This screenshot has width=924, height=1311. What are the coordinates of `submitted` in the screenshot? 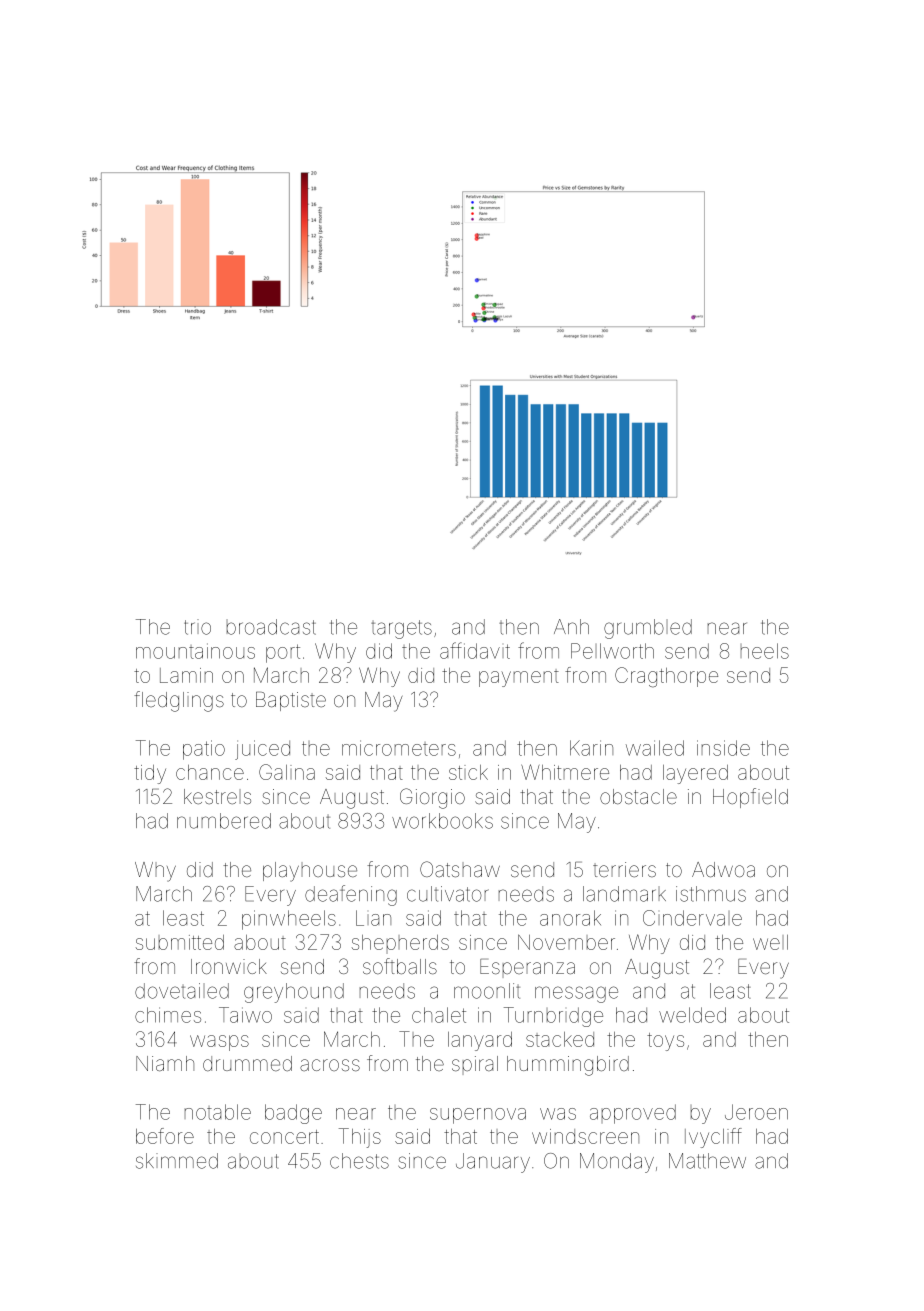 It's located at (180, 942).
